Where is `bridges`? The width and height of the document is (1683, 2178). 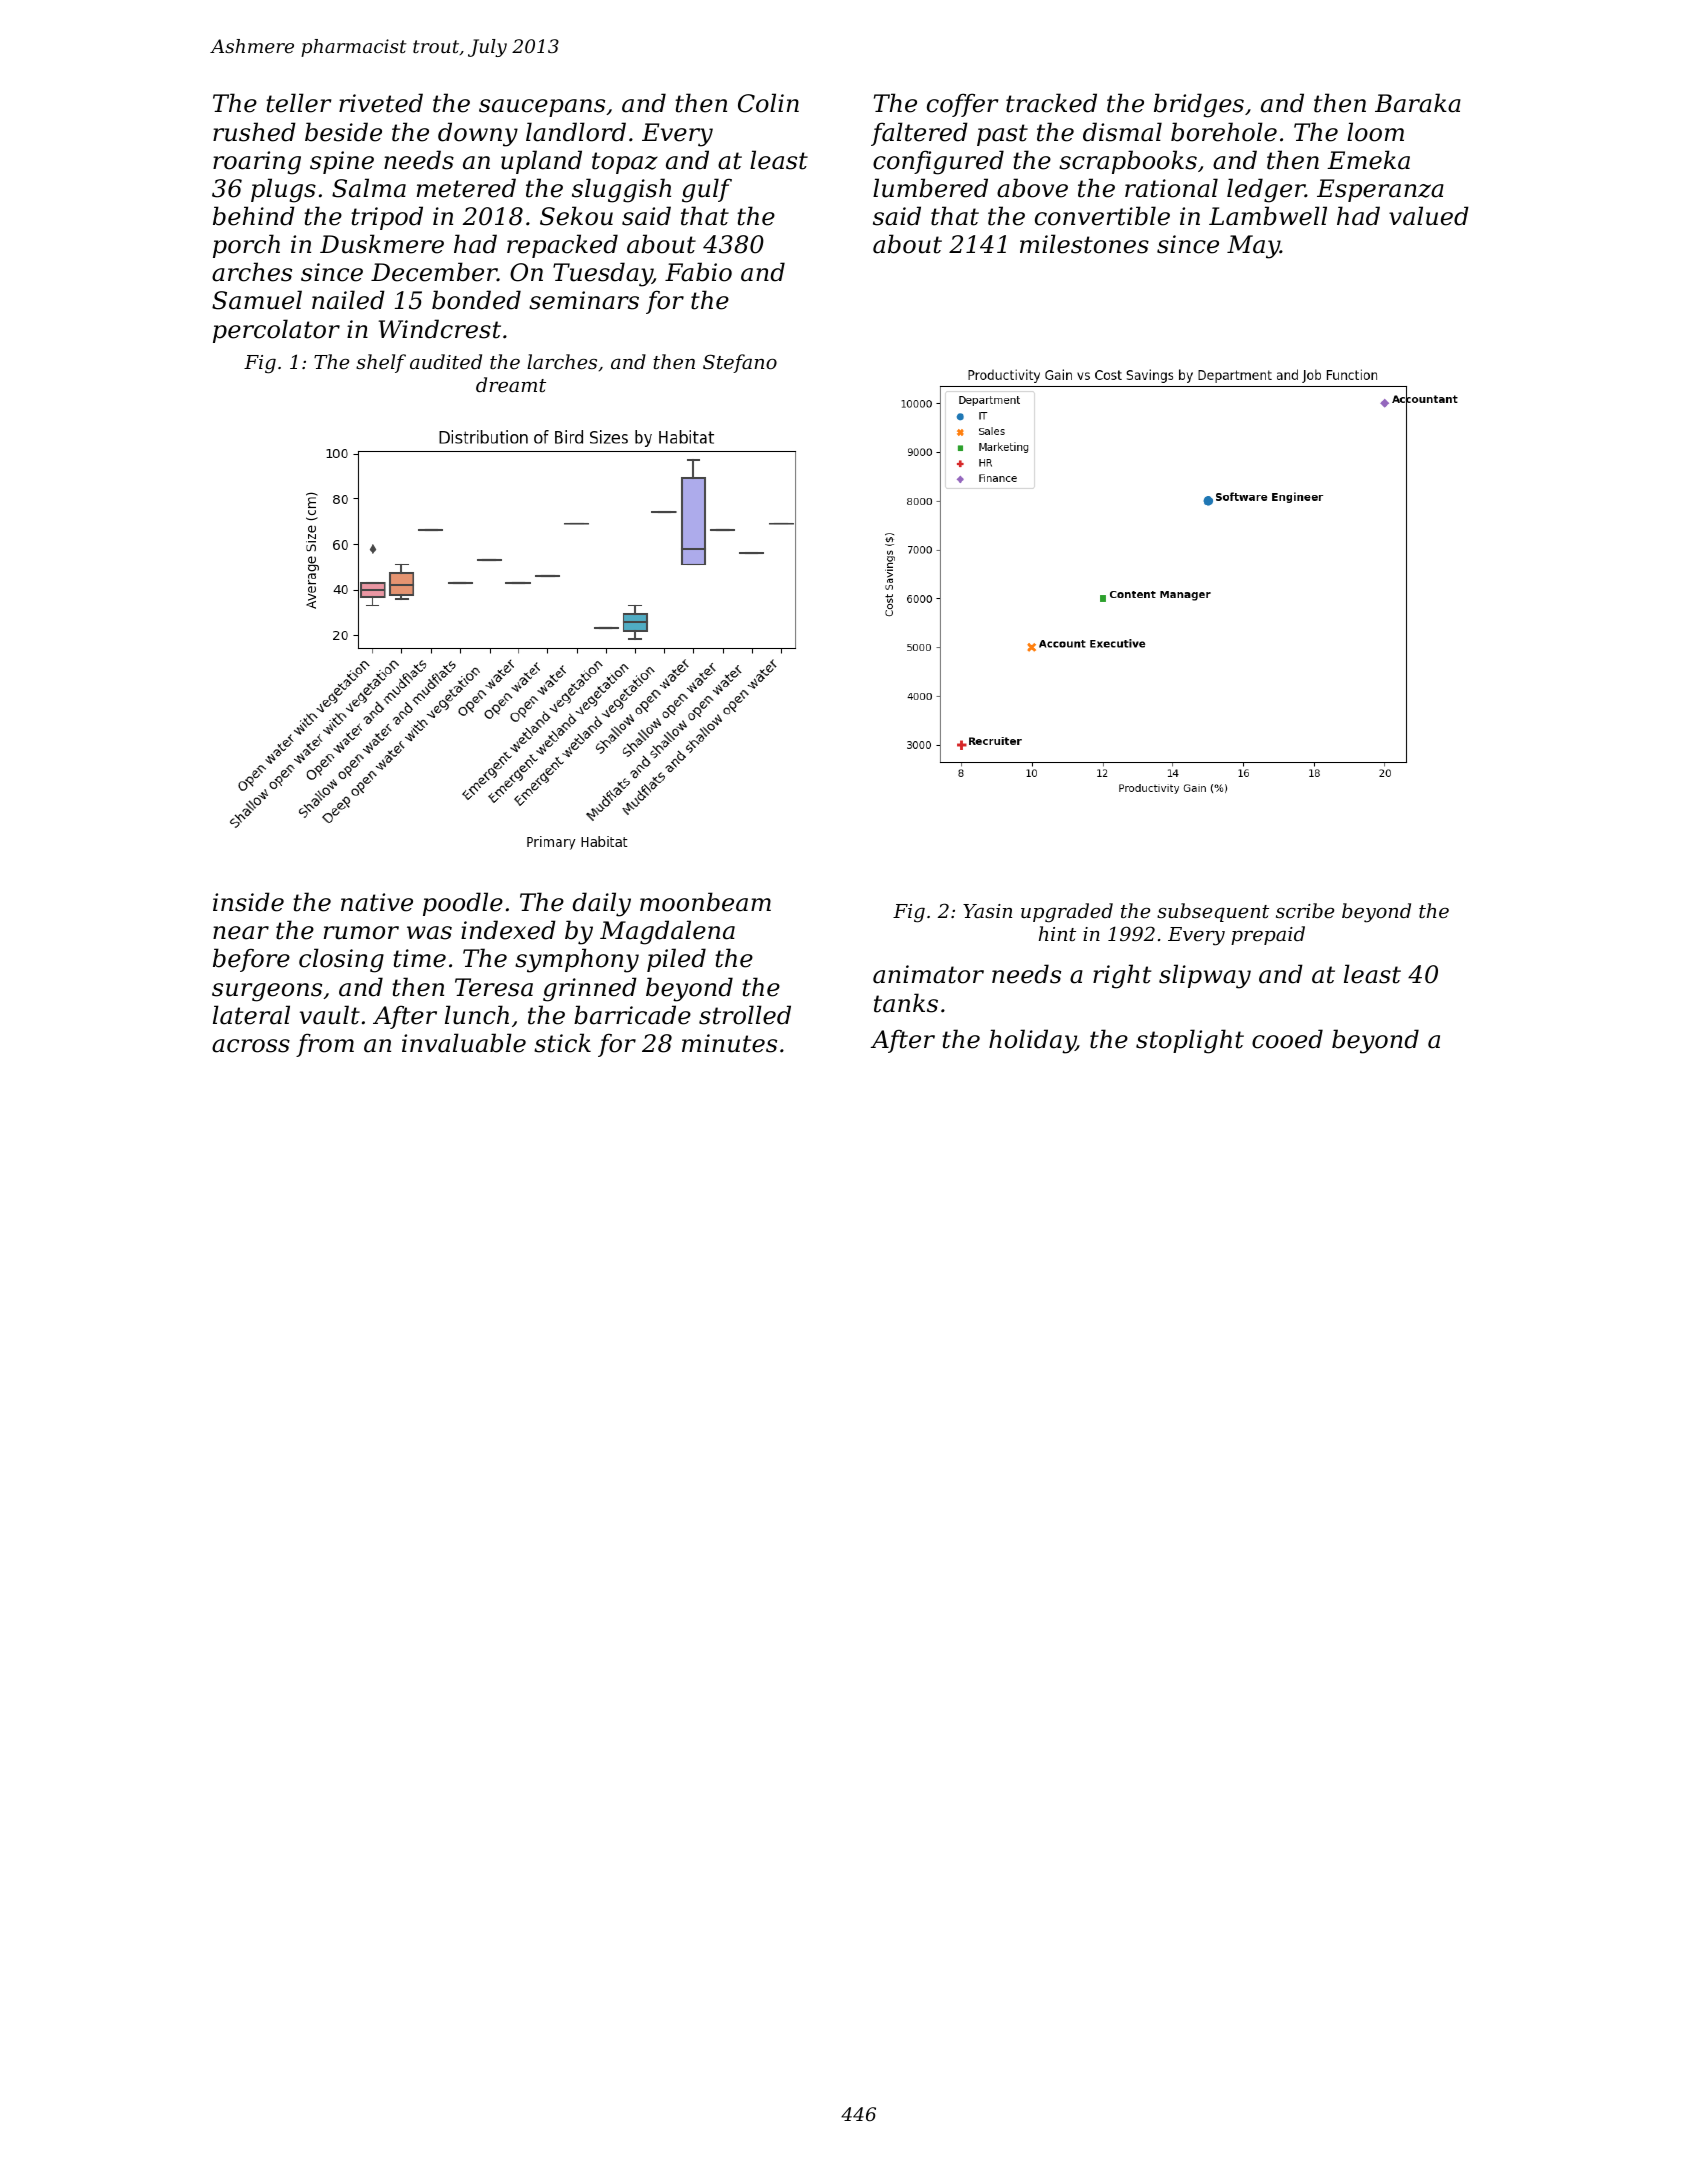
bridges is located at coordinates (1199, 105).
